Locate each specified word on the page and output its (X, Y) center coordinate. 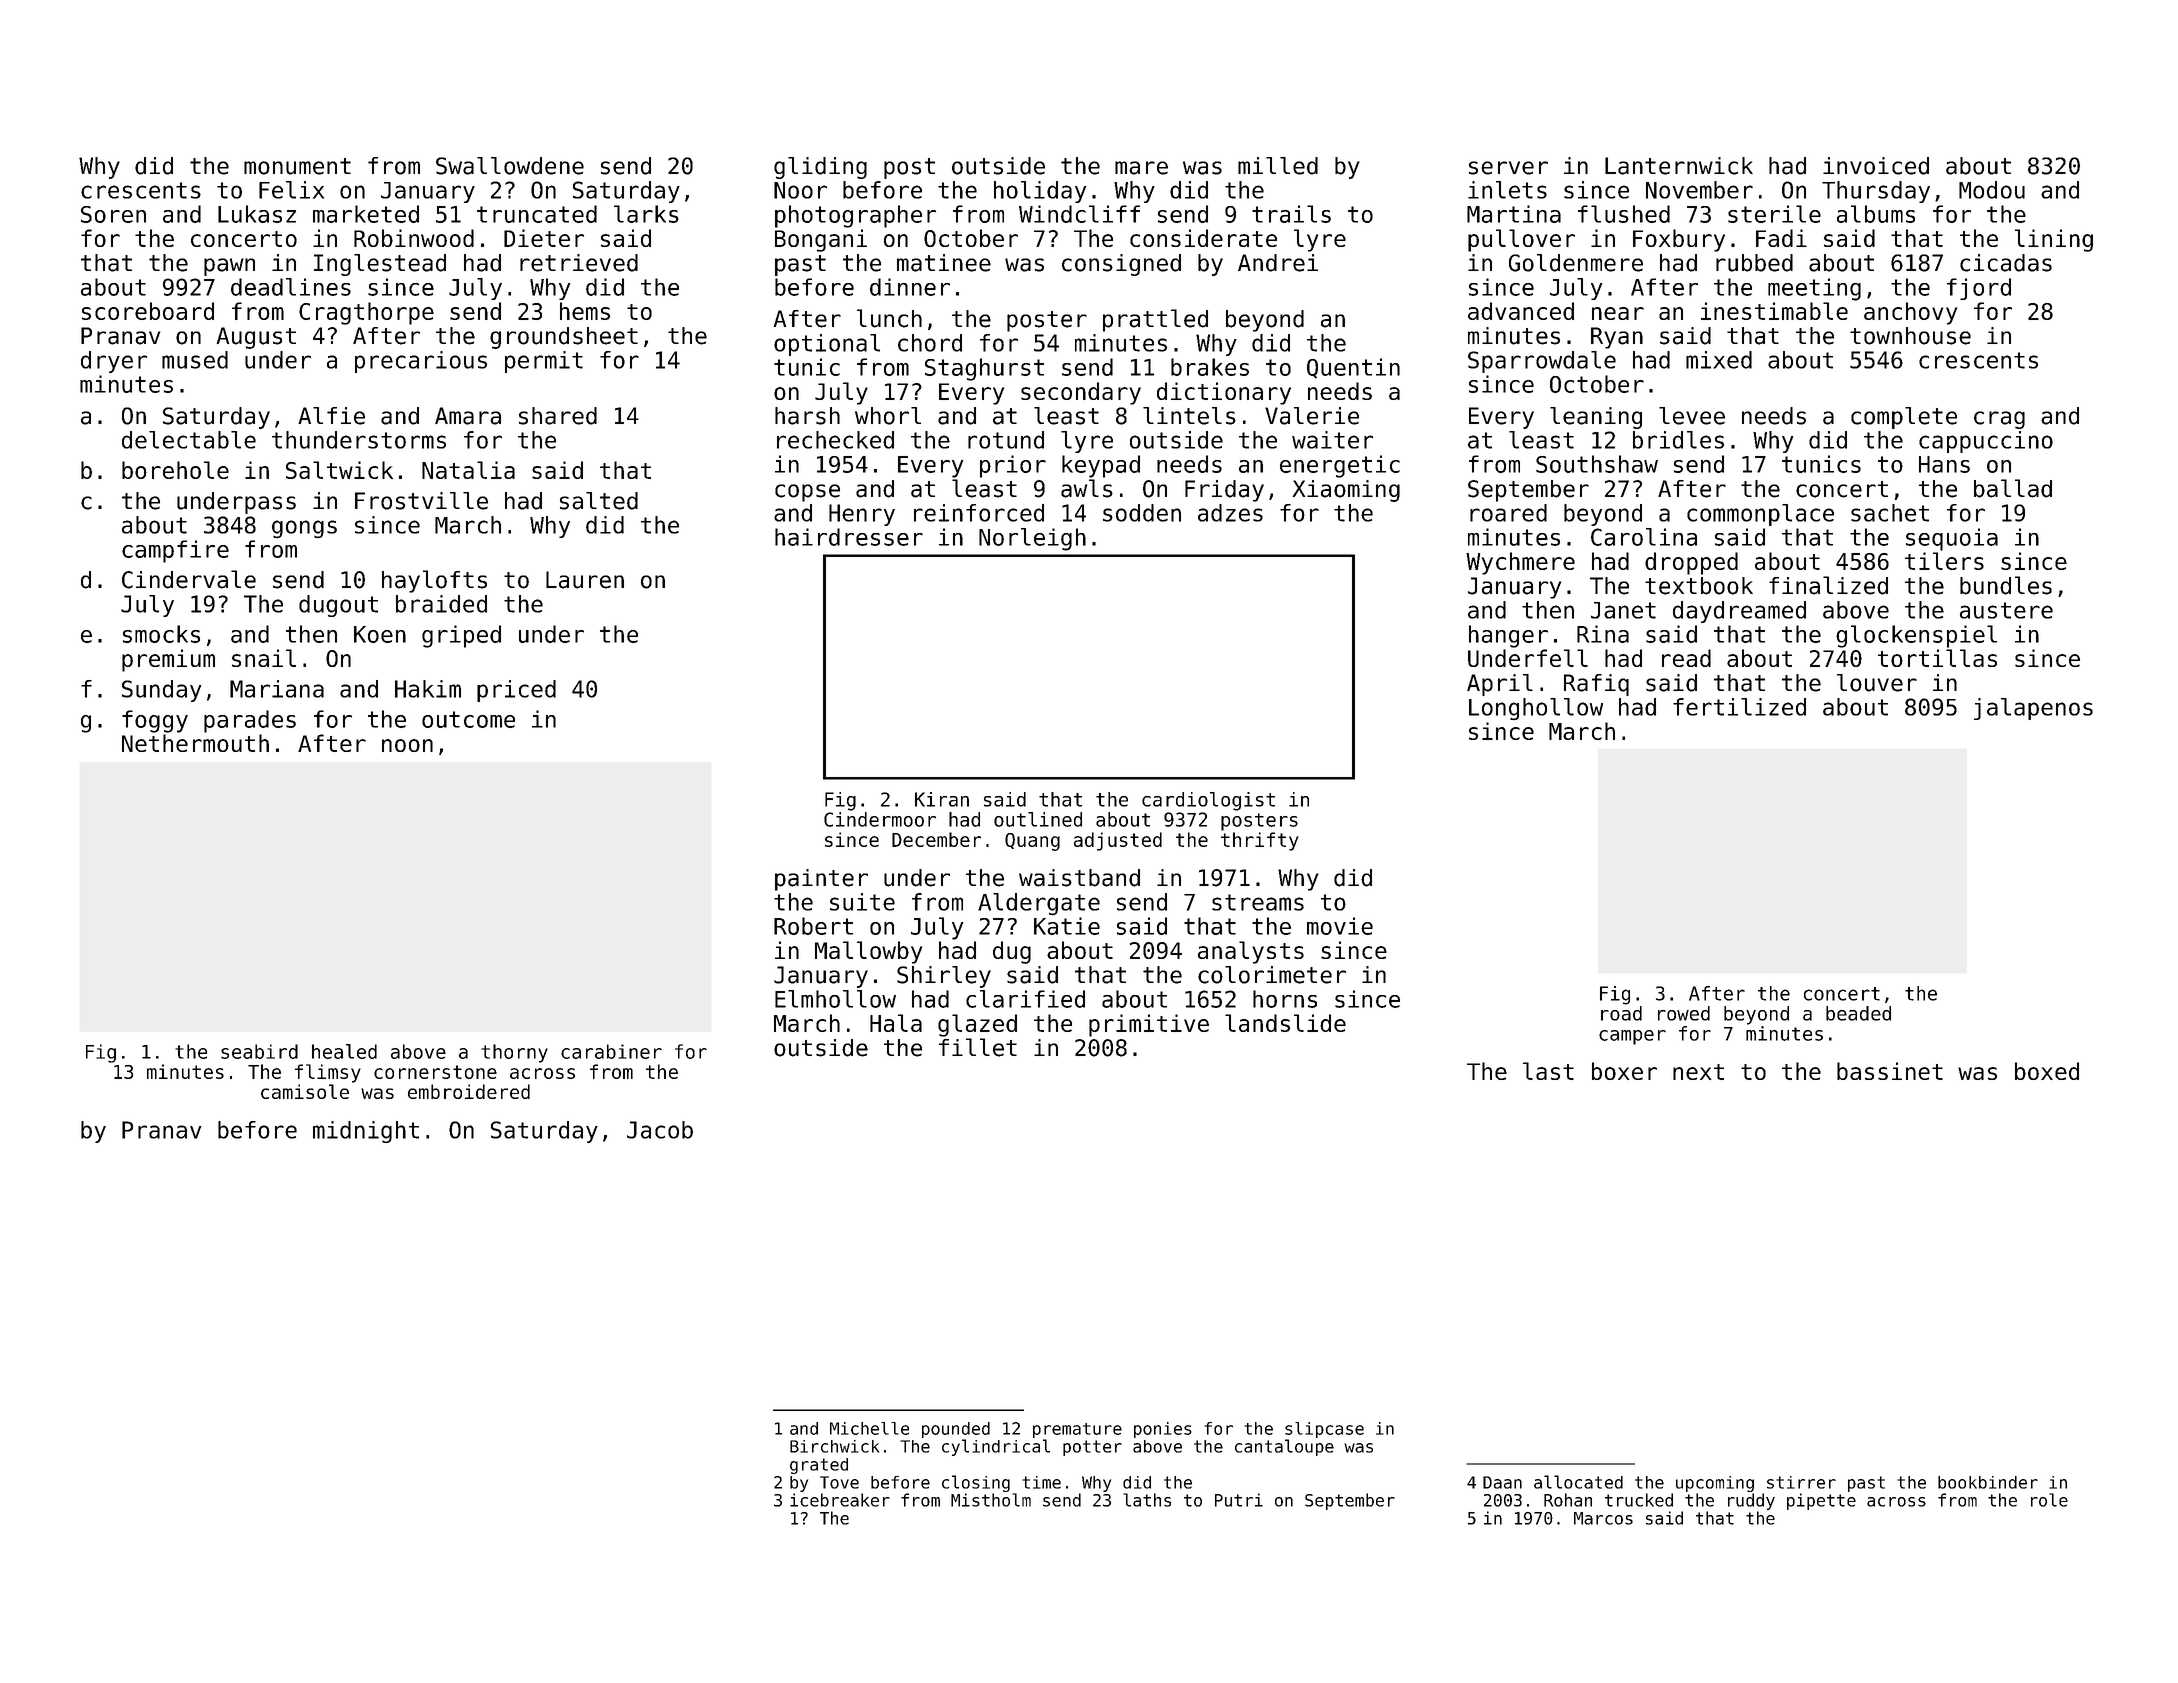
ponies (1163, 1430)
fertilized (1739, 707)
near (1618, 313)
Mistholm (991, 1500)
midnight (366, 1132)
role (2049, 1500)
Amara (468, 416)
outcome (468, 719)
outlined (1038, 819)
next (1698, 1072)
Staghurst (984, 369)
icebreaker (840, 1500)
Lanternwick (1679, 166)
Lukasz (257, 214)
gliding (820, 168)
